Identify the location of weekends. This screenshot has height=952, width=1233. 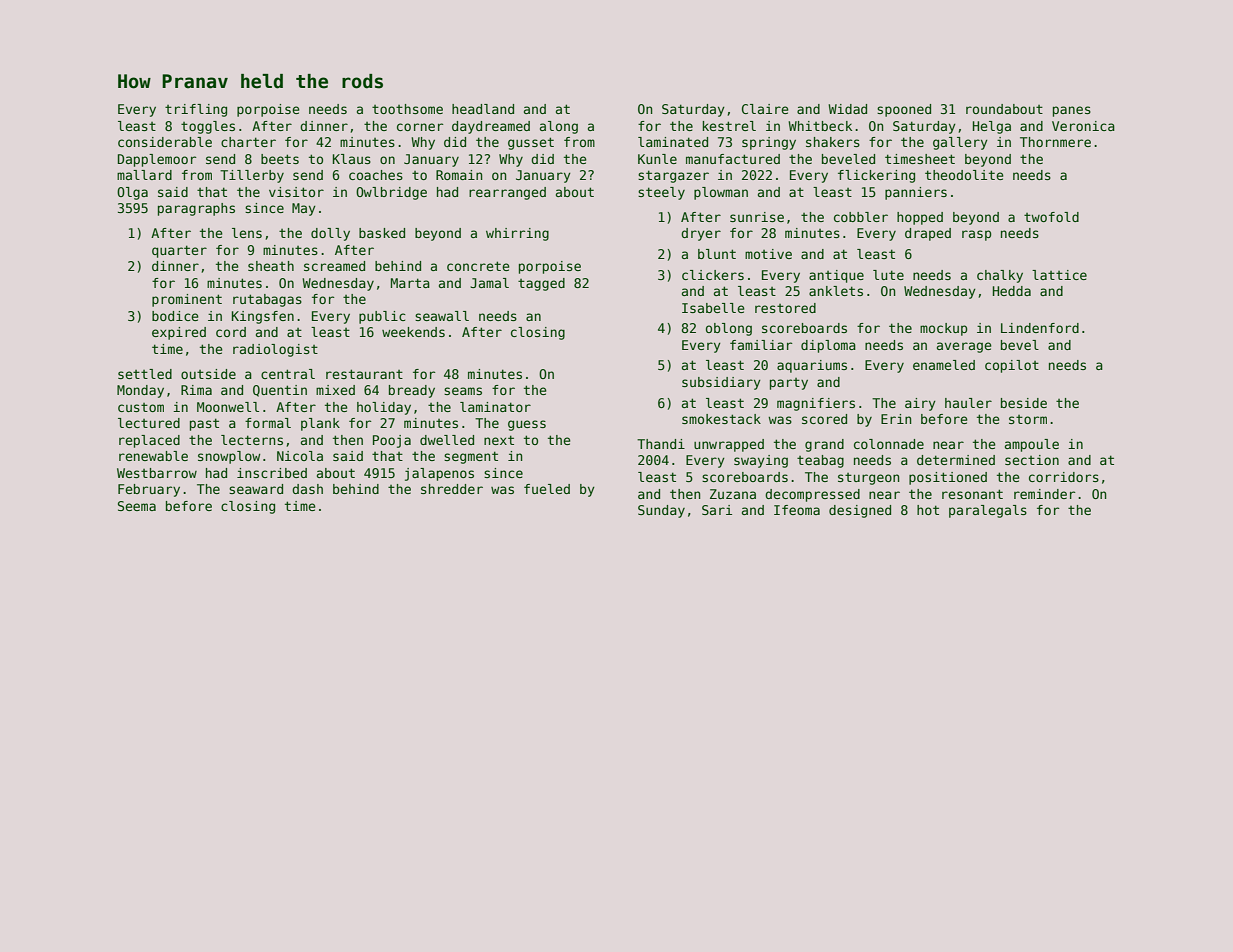
(413, 332).
